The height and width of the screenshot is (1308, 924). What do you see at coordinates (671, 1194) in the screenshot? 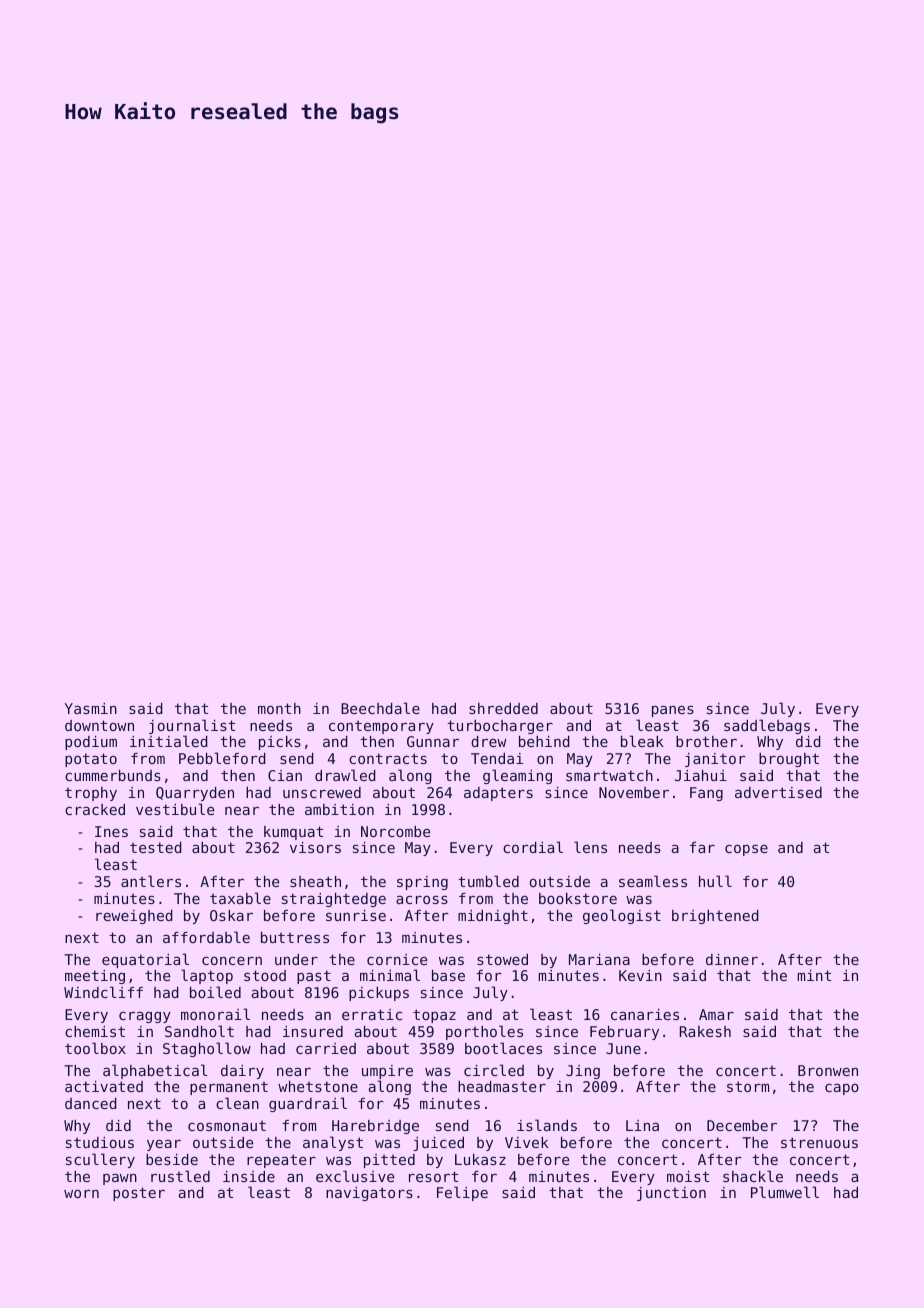
I see `junction` at bounding box center [671, 1194].
